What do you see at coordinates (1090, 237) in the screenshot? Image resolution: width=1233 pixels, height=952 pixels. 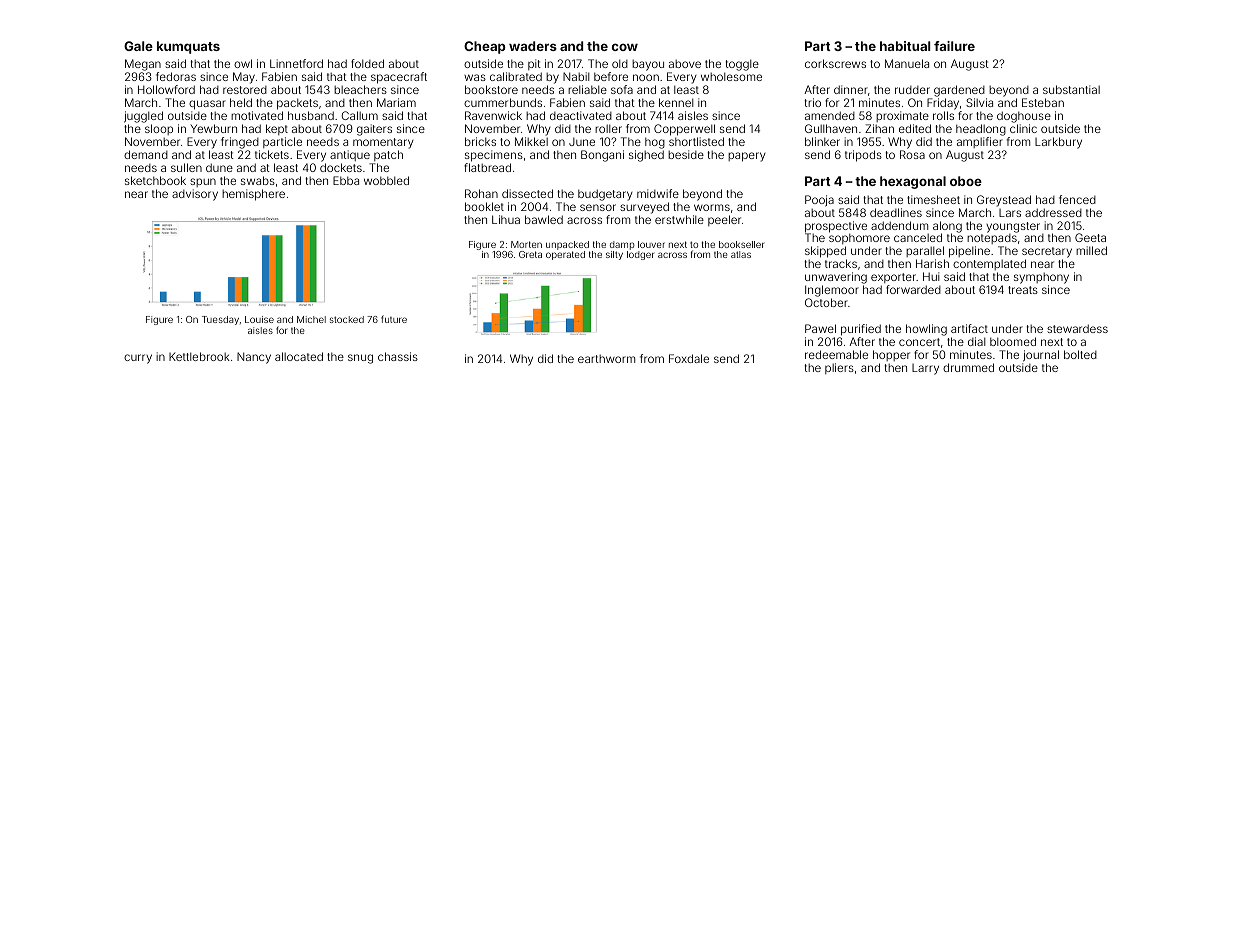 I see `Geeta` at bounding box center [1090, 237].
